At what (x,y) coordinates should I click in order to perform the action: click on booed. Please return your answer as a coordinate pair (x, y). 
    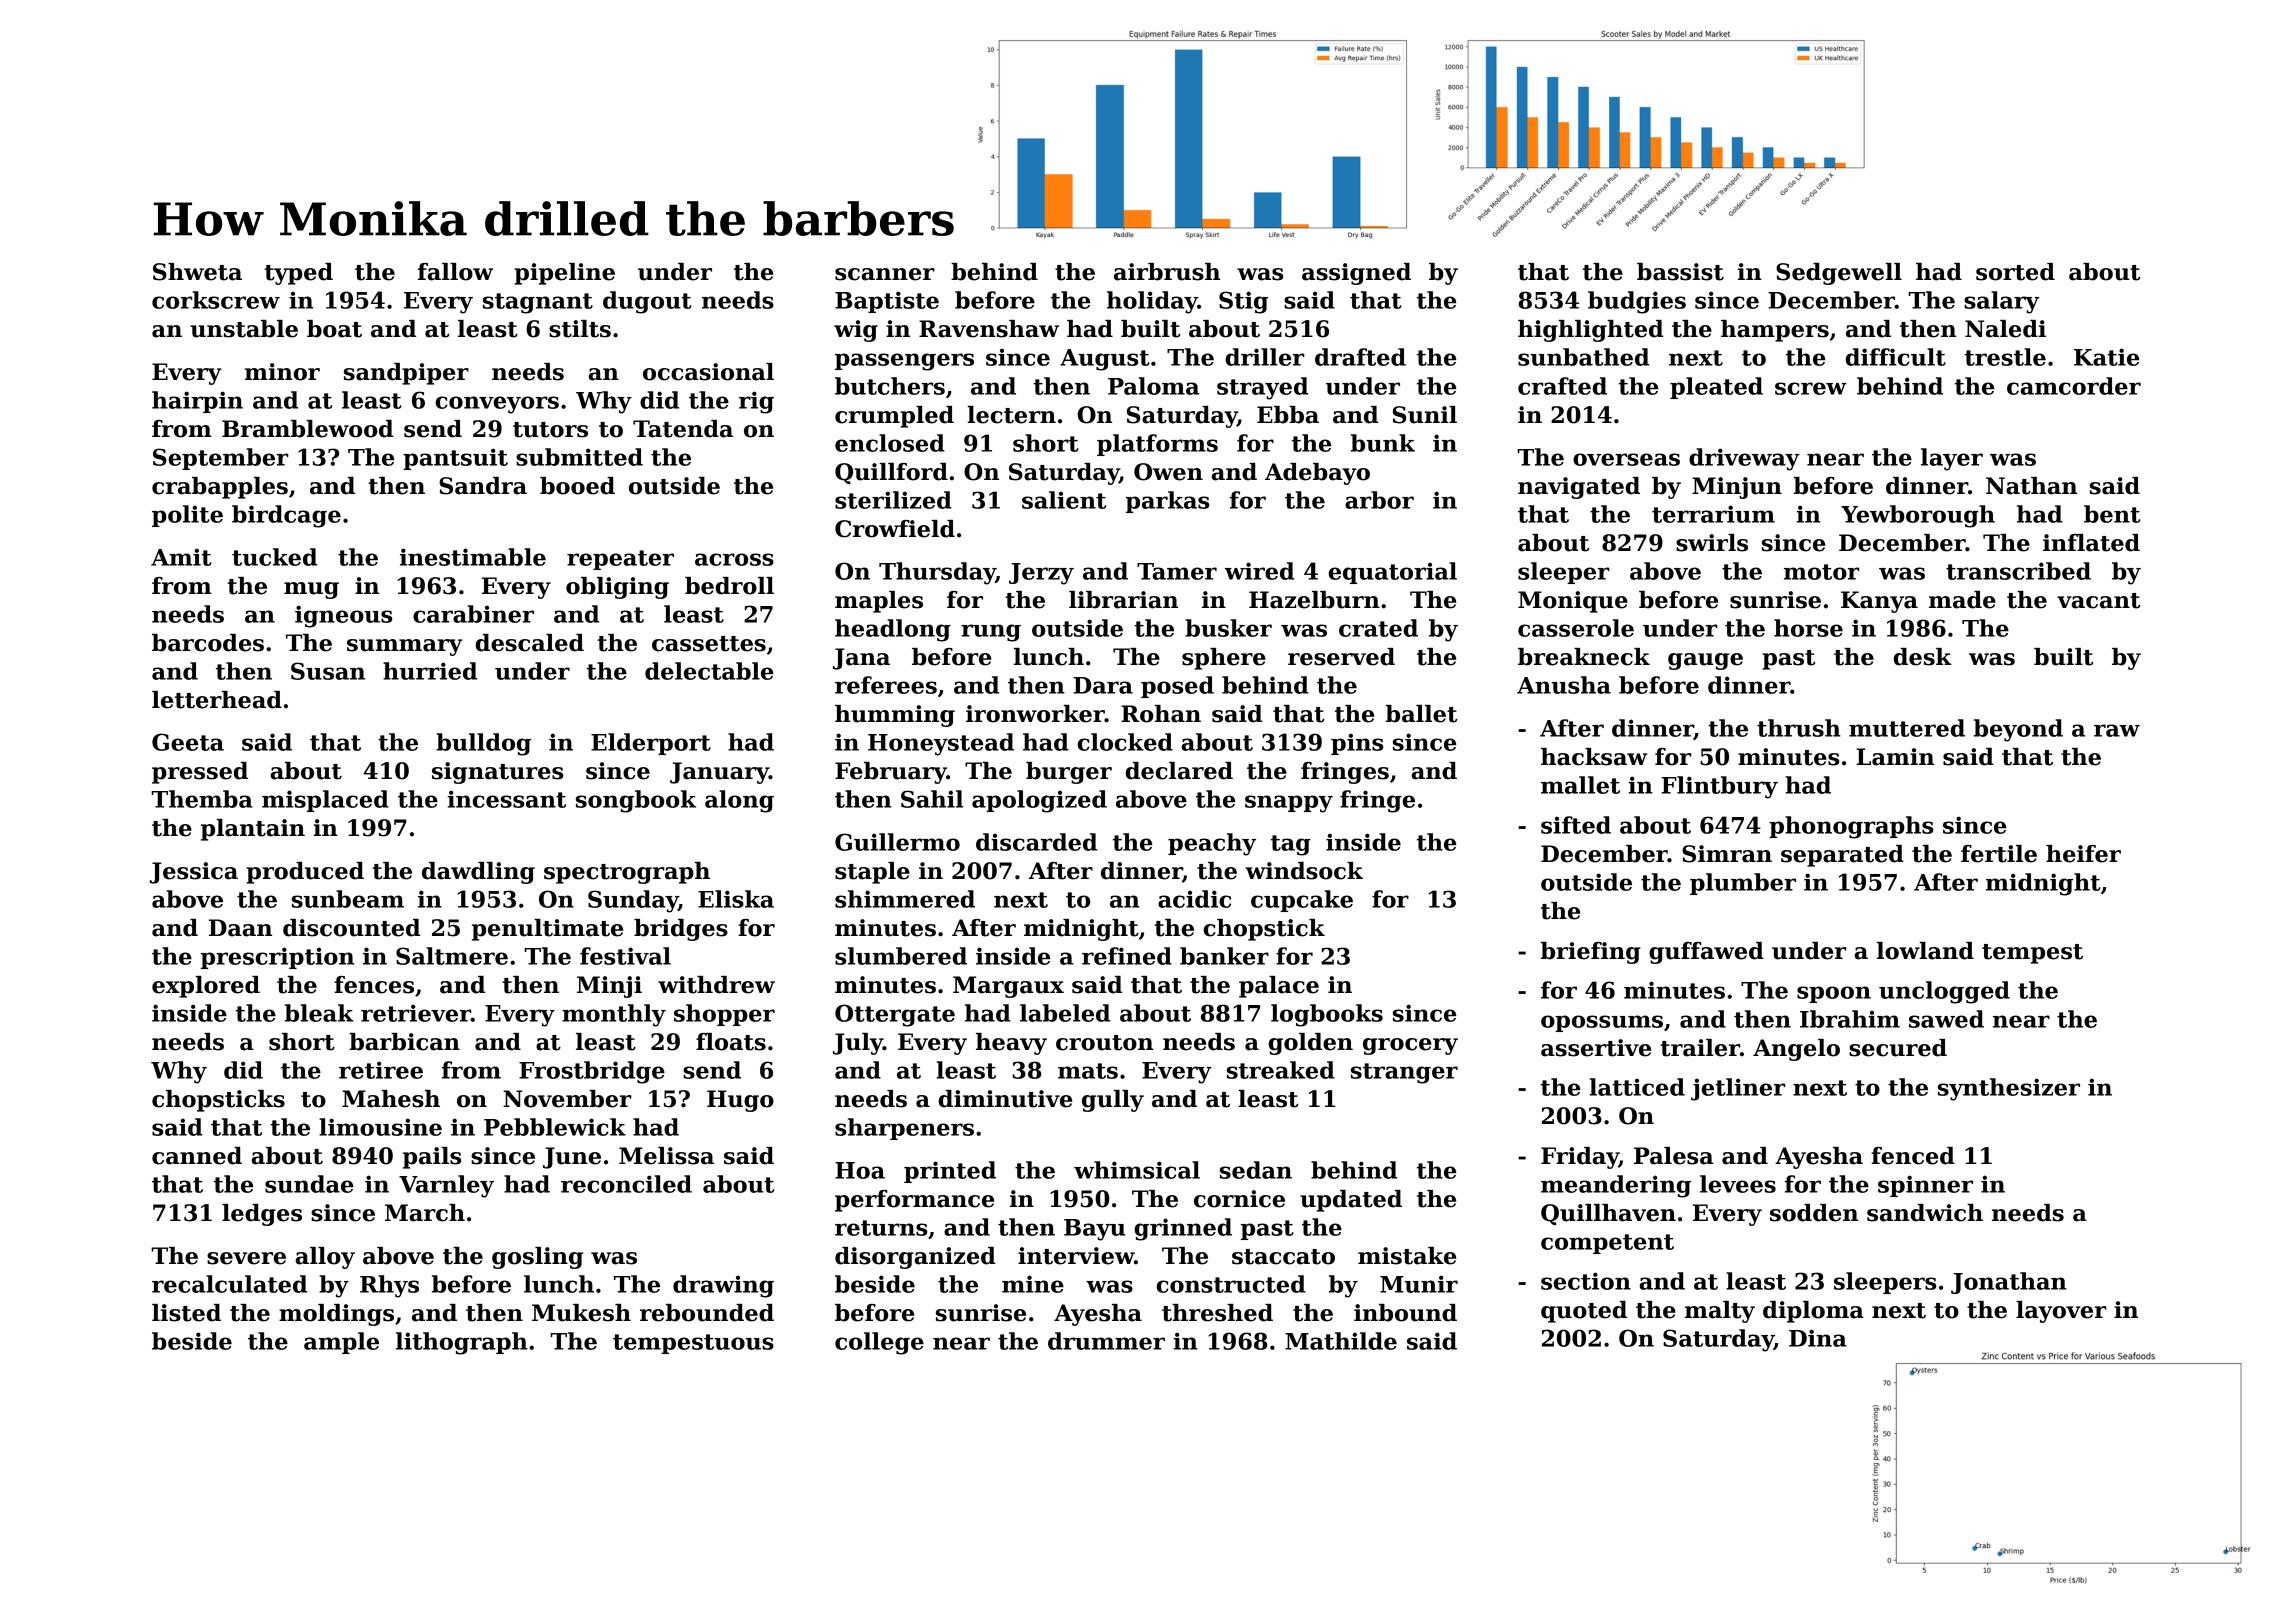
    Looking at the image, I should click on (577, 486).
